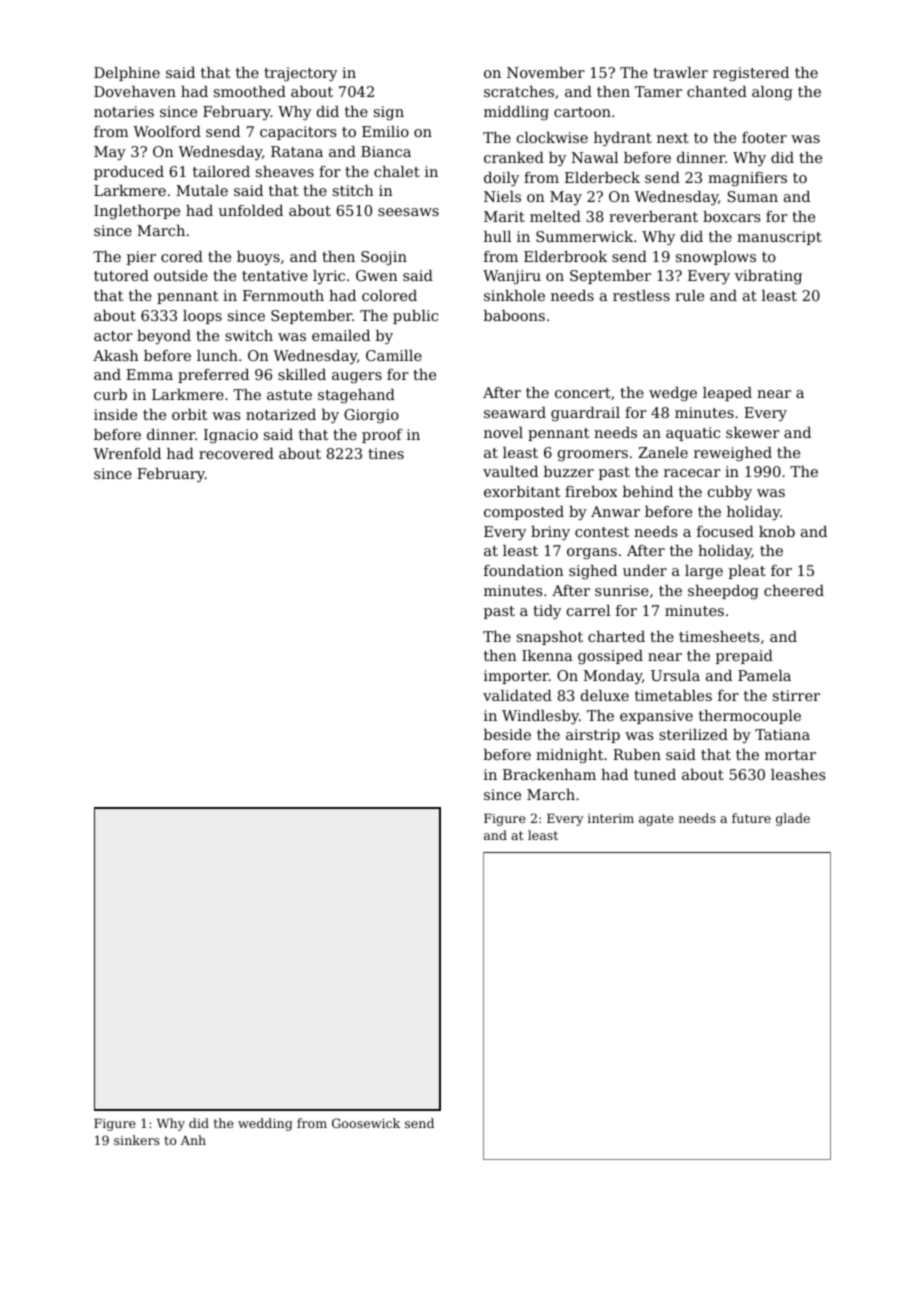  I want to click on Delphine, so click(127, 74).
